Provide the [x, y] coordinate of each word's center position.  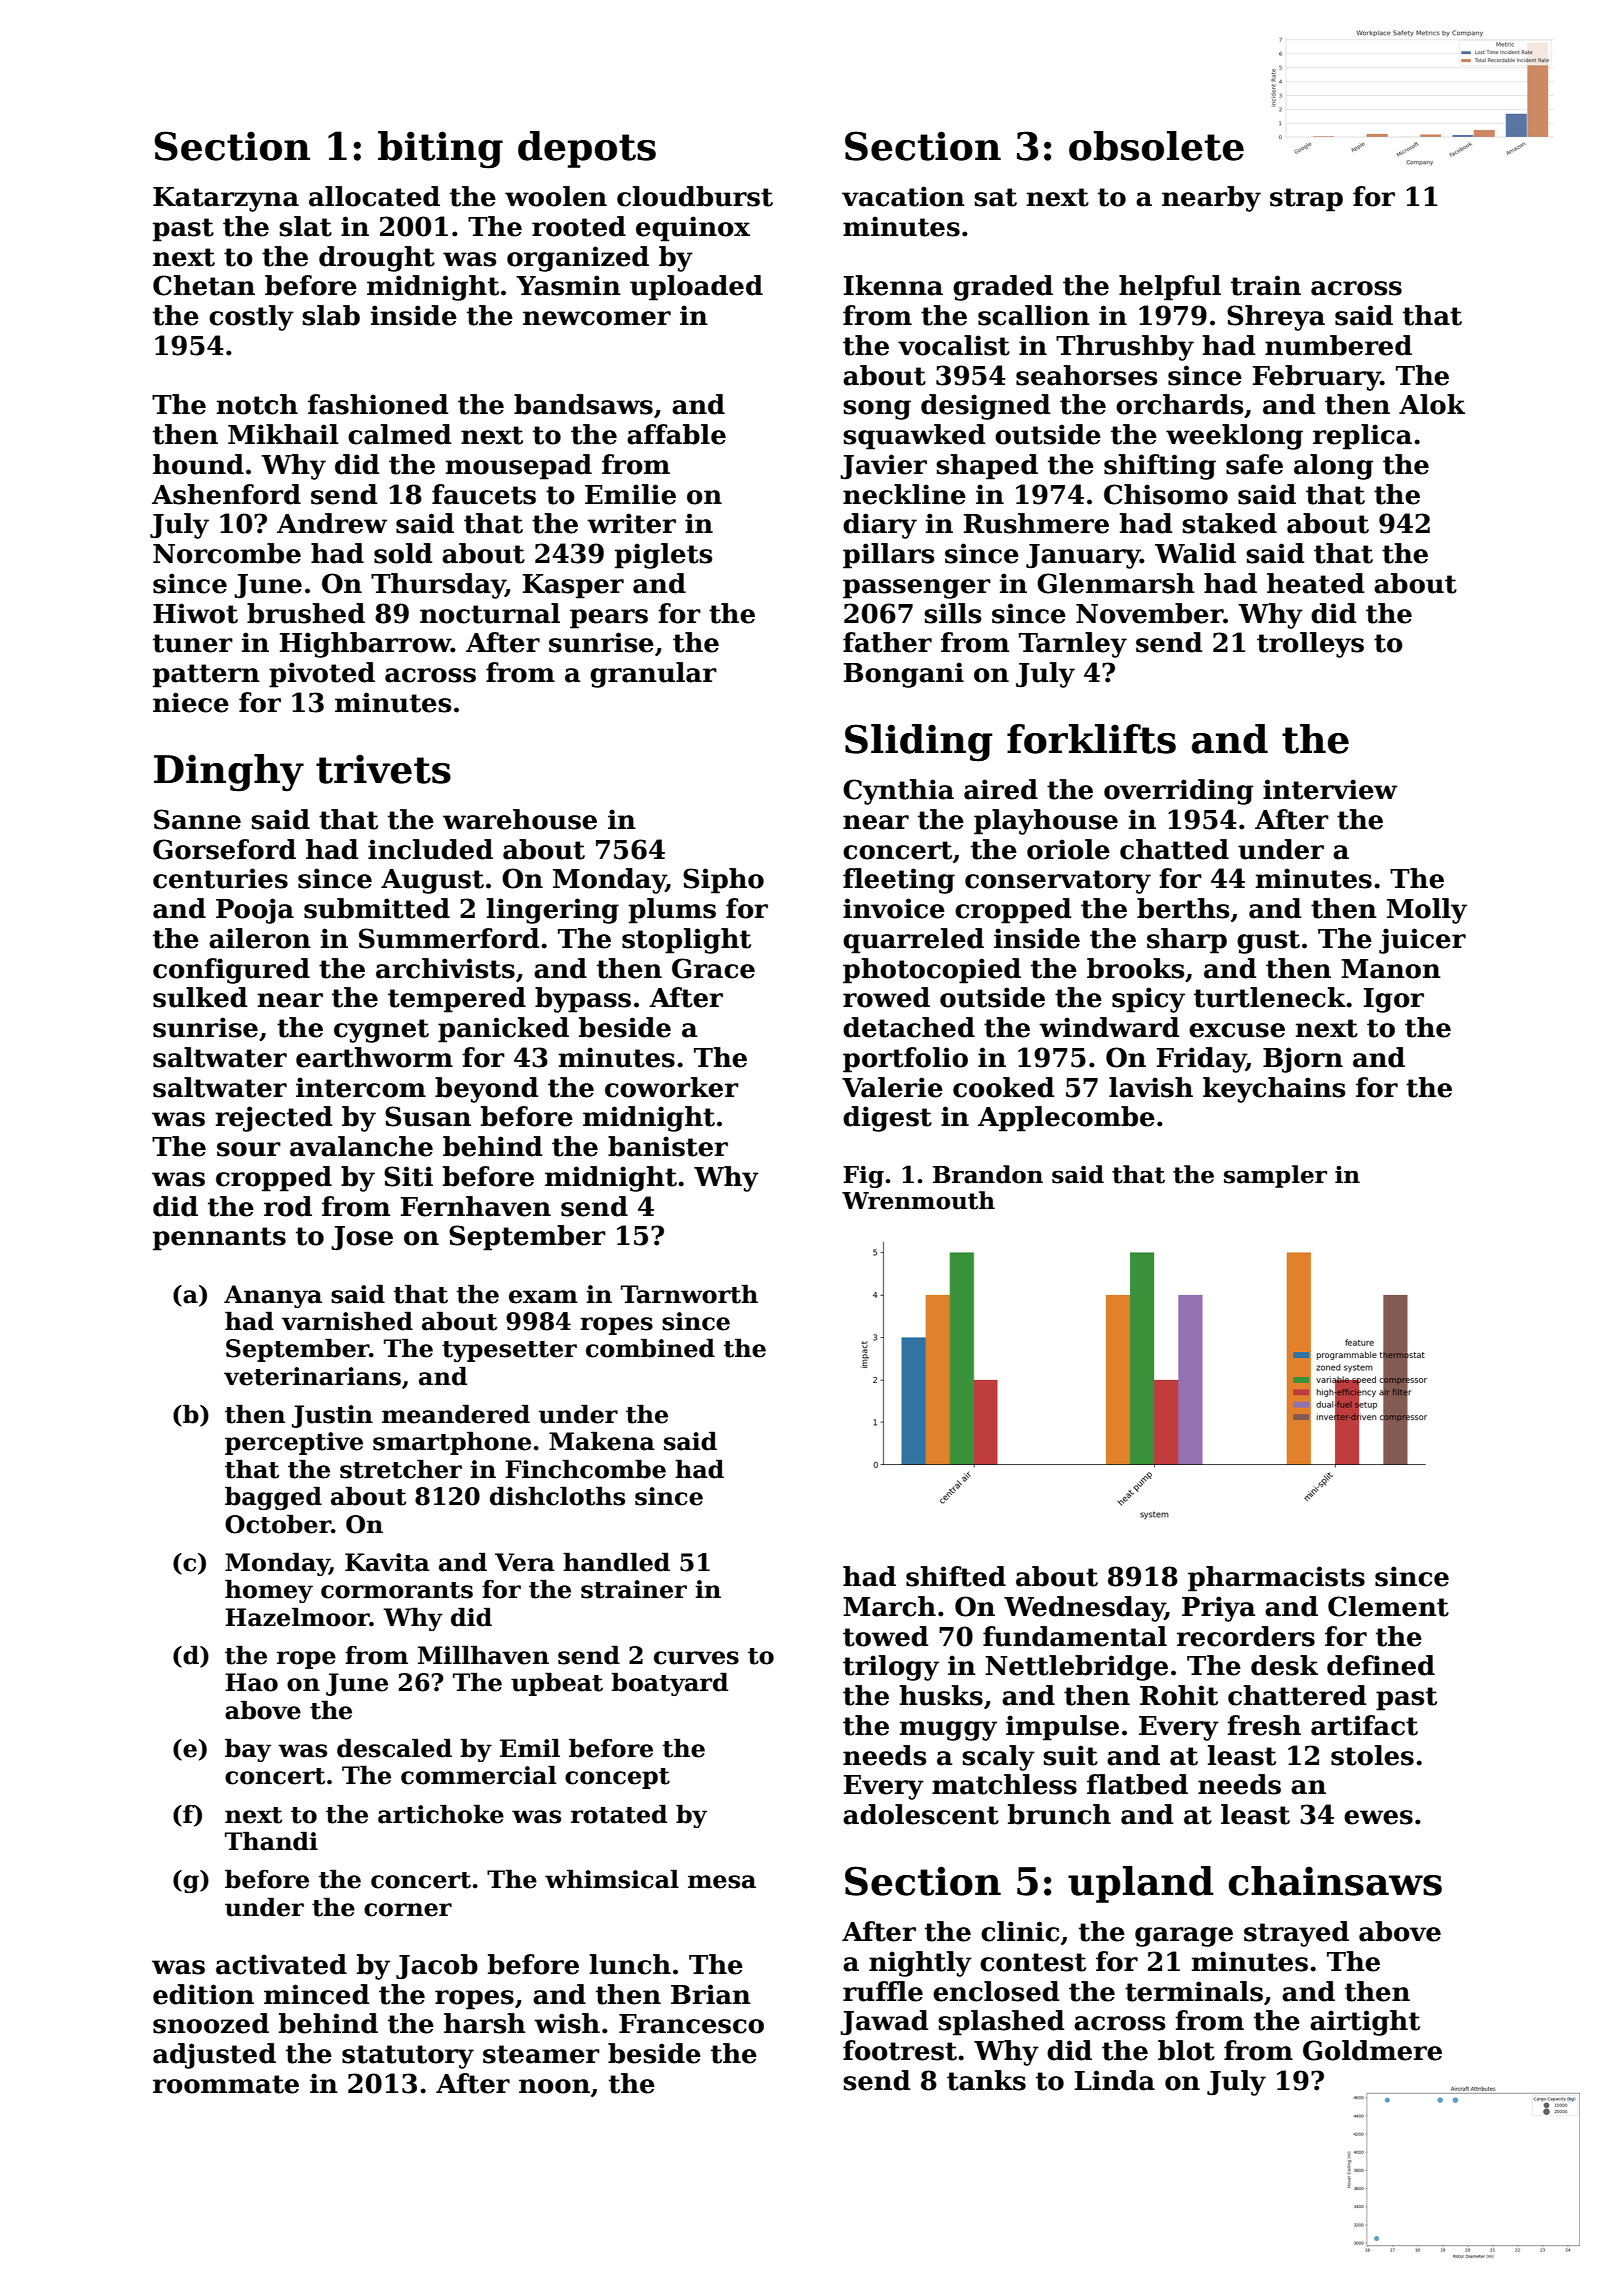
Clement [1388, 1606]
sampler [1275, 1176]
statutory [408, 2057]
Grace [713, 968]
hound [198, 464]
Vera [525, 1562]
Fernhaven [476, 1206]
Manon [1391, 969]
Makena [602, 1441]
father [887, 642]
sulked [200, 997]
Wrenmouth [918, 1200]
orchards [1179, 404]
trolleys [1310, 645]
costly [251, 318]
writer [631, 523]
